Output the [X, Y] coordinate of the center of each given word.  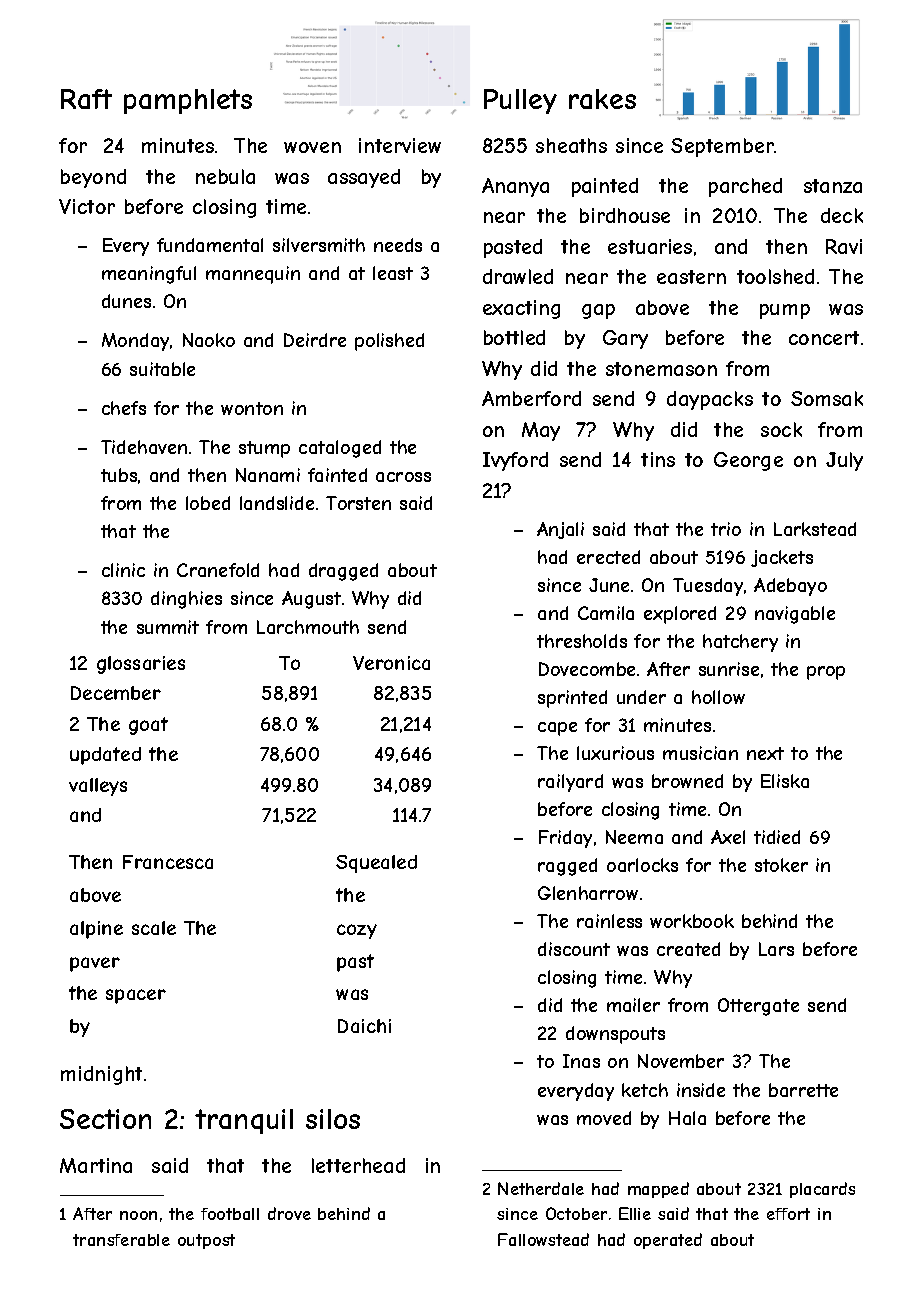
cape [557, 729]
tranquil [244, 1121]
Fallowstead [543, 1239]
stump [264, 449]
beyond [93, 178]
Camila [606, 613]
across [403, 477]
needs [398, 245]
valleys [98, 787]
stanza [833, 186]
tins [658, 459]
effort [788, 1214]
